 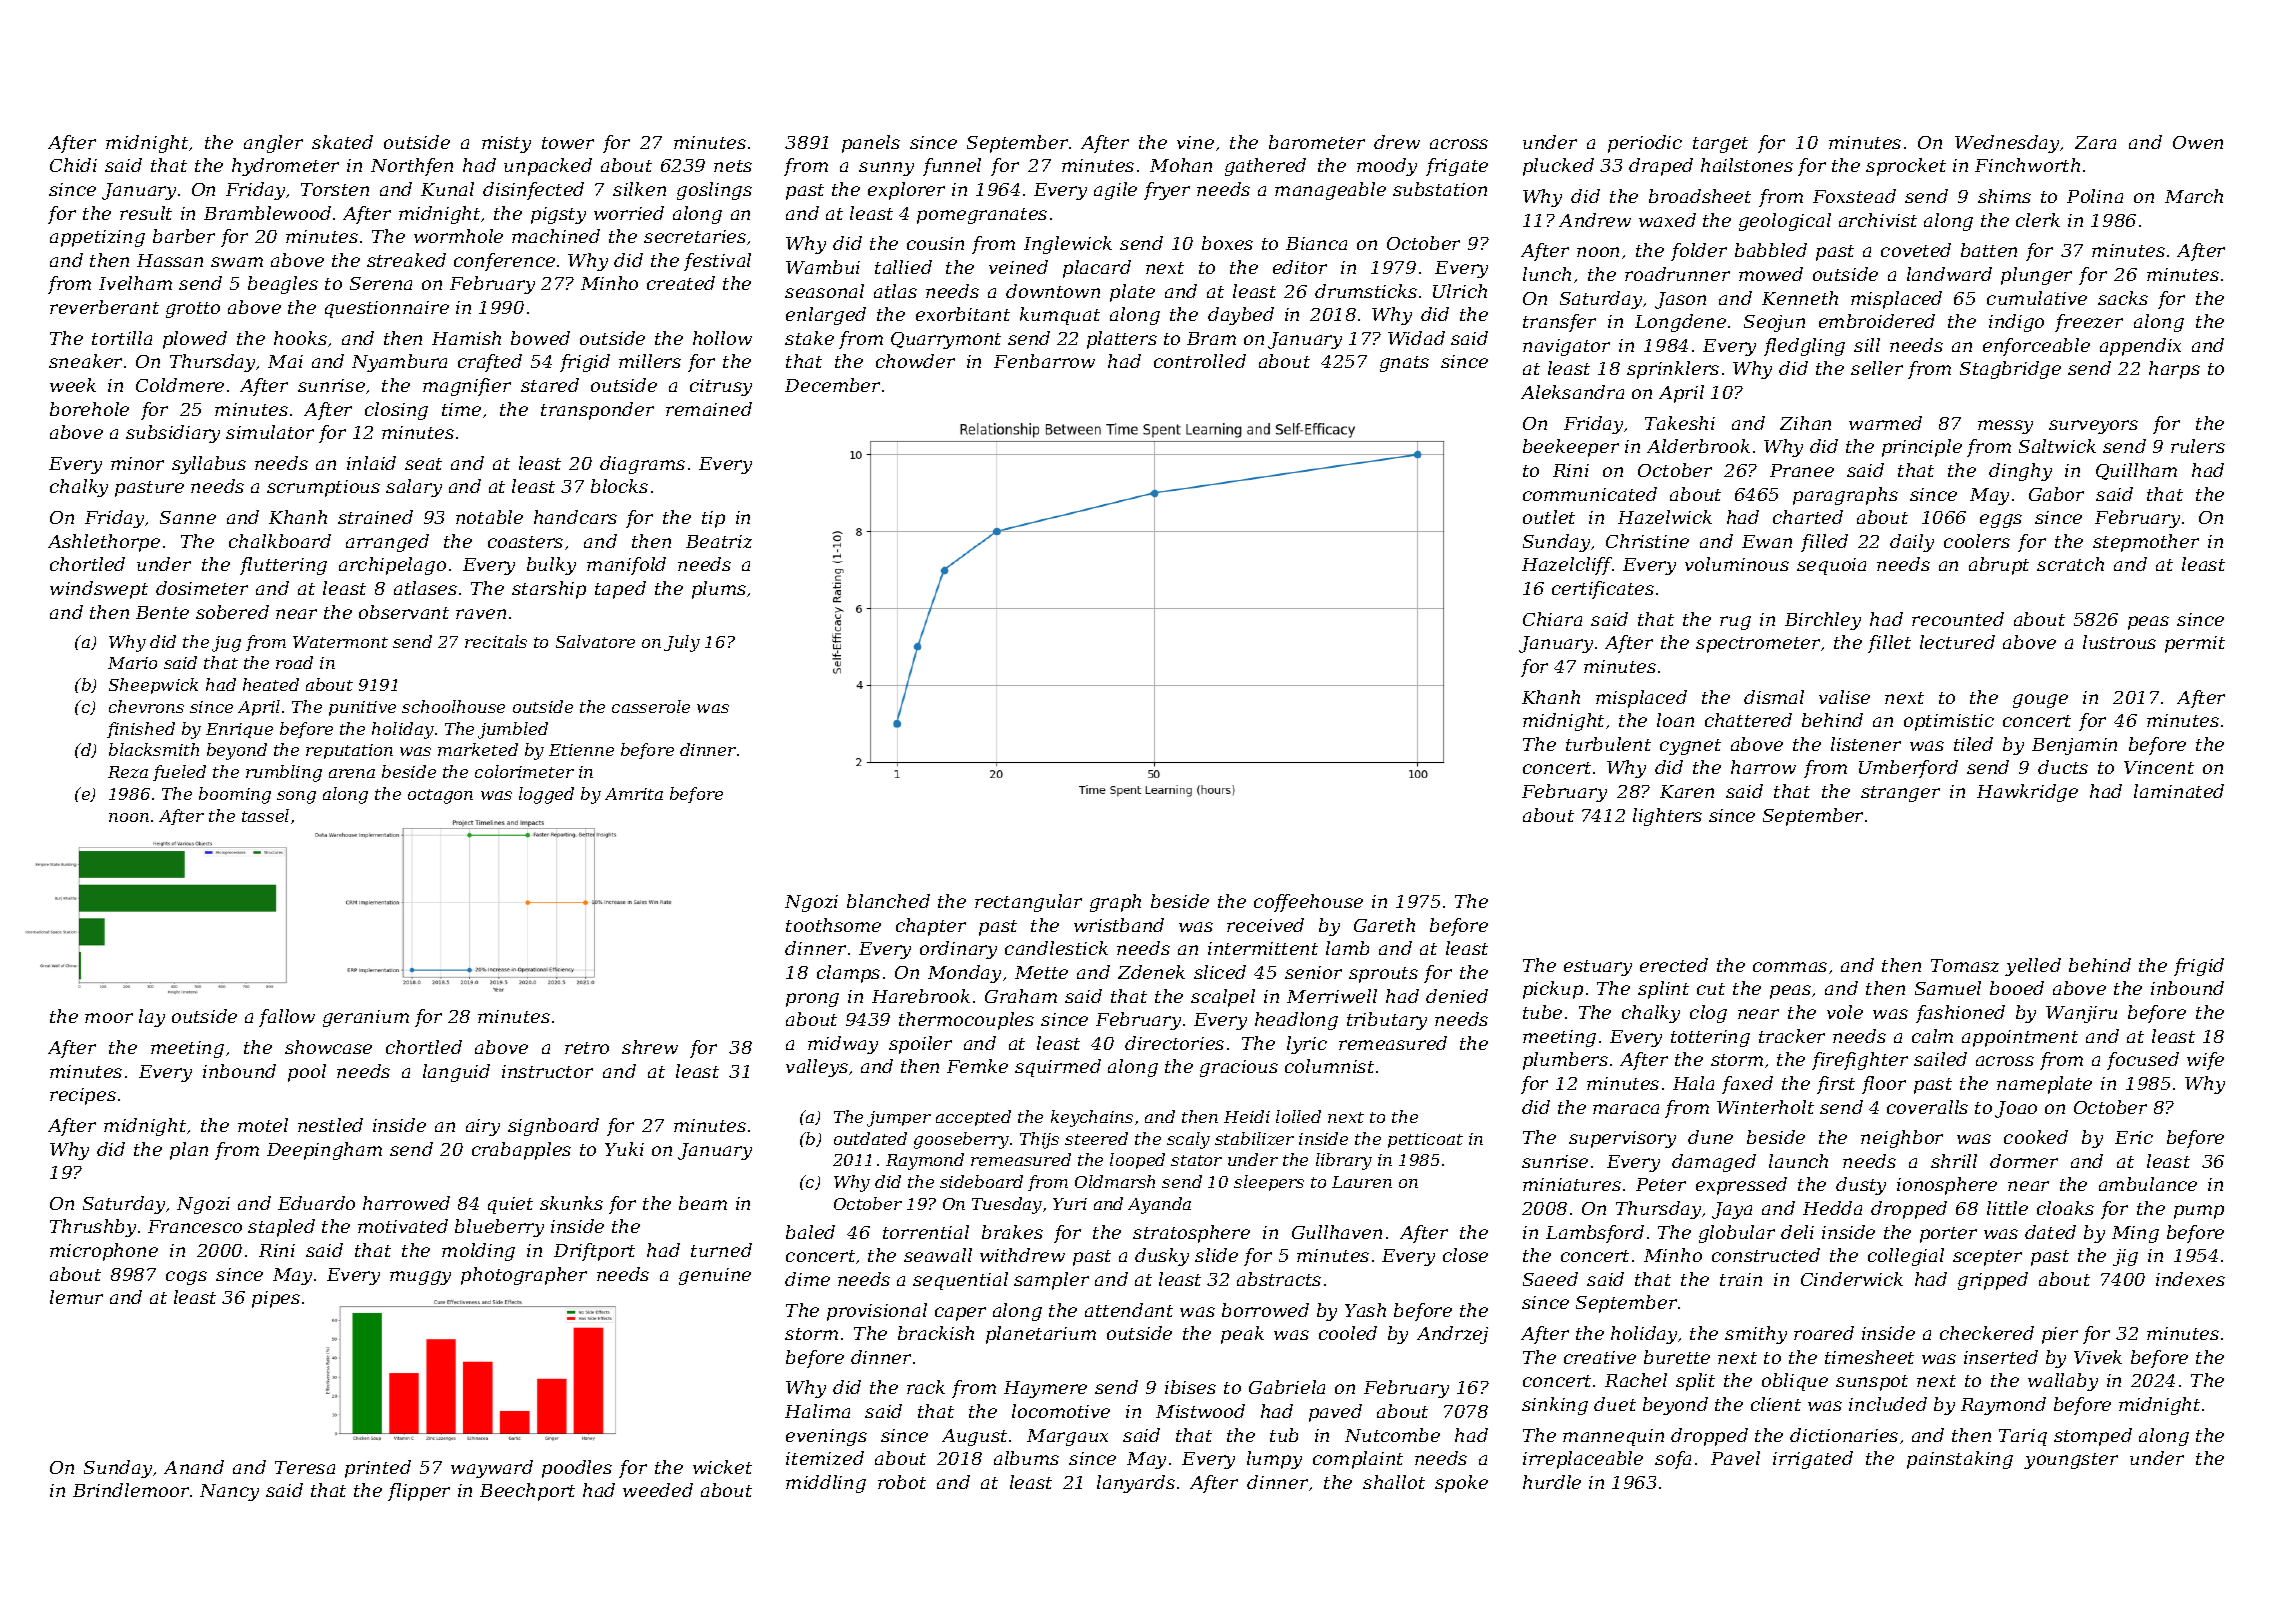 I want to click on disinfected, so click(x=533, y=191).
